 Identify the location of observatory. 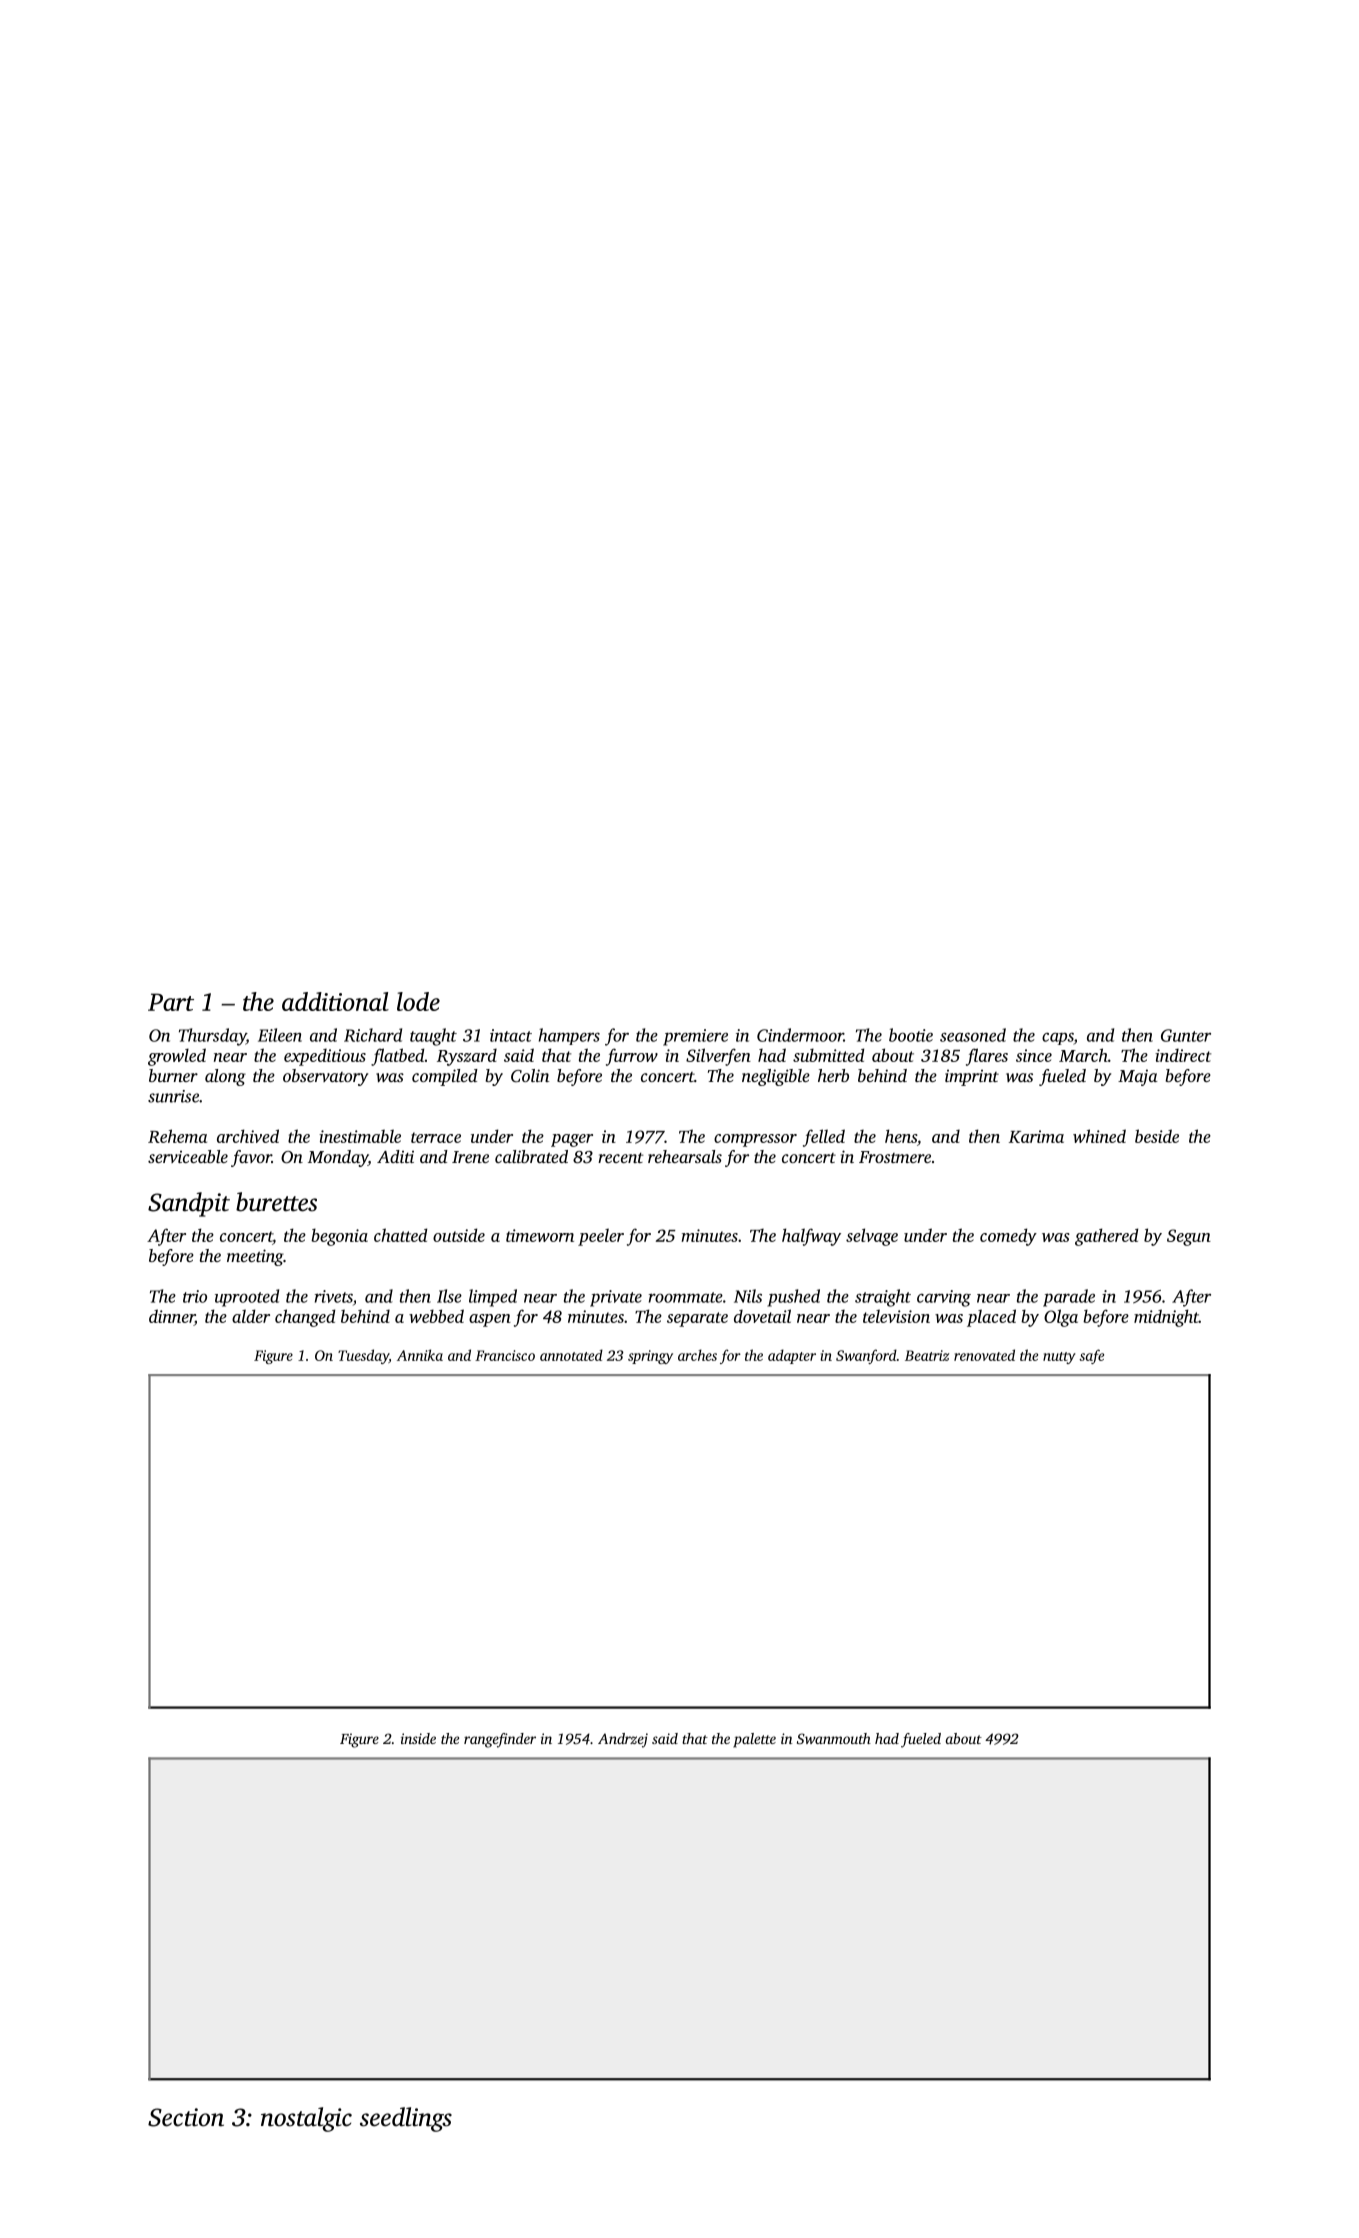
(325, 1077).
